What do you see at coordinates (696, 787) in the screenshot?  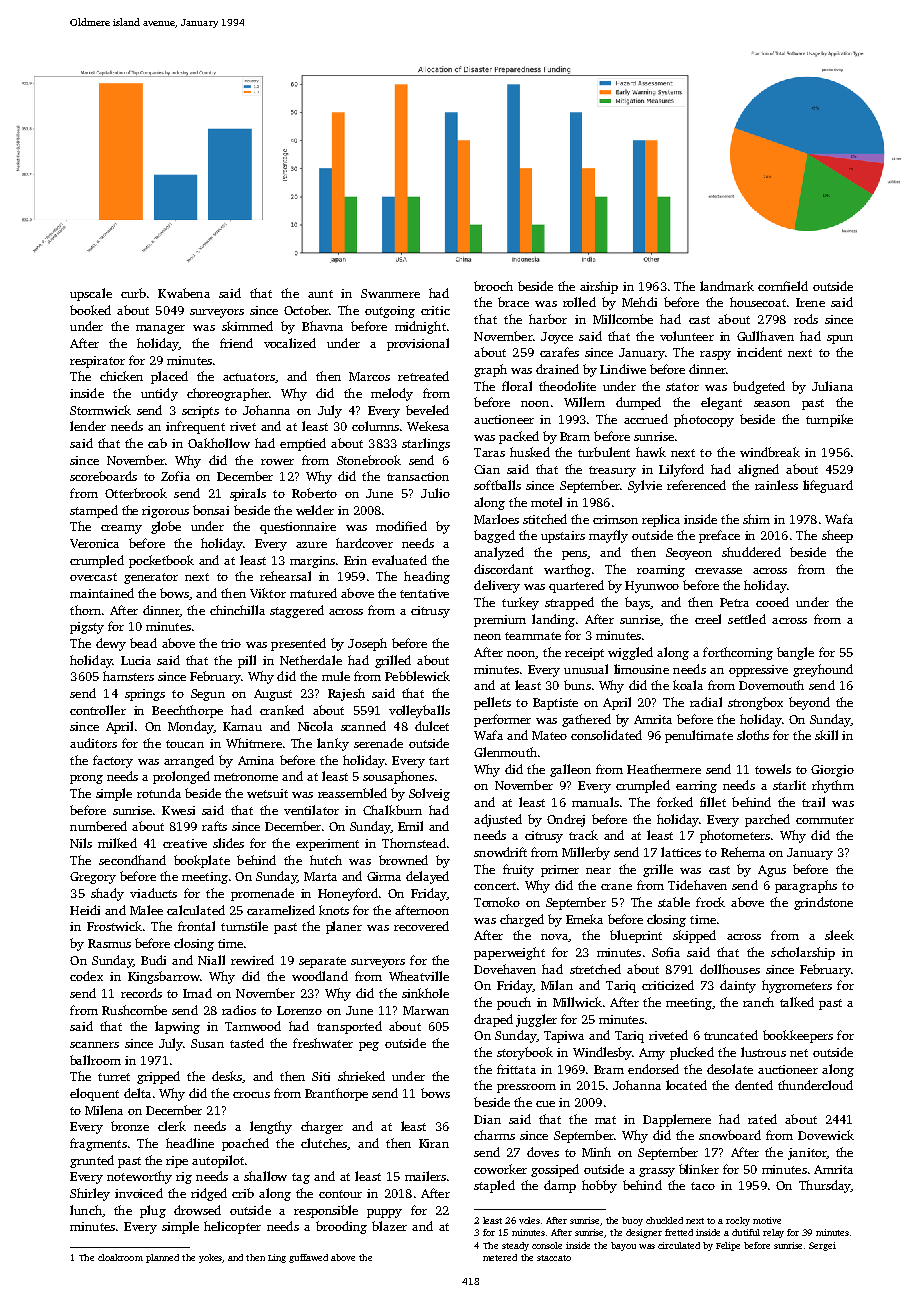 I see `earring` at bounding box center [696, 787].
